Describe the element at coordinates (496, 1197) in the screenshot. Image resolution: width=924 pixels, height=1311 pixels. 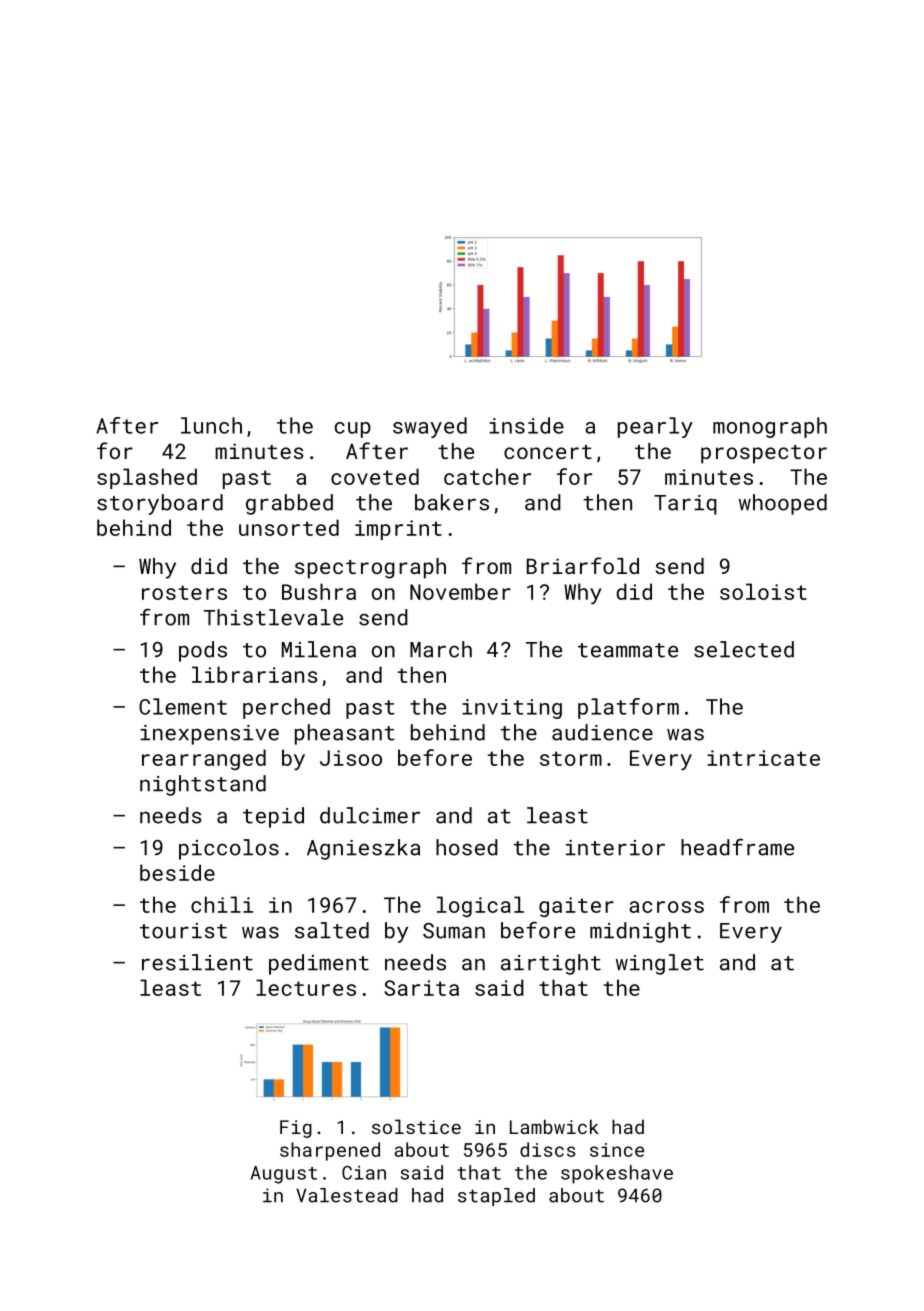
I see `stapled` at that location.
